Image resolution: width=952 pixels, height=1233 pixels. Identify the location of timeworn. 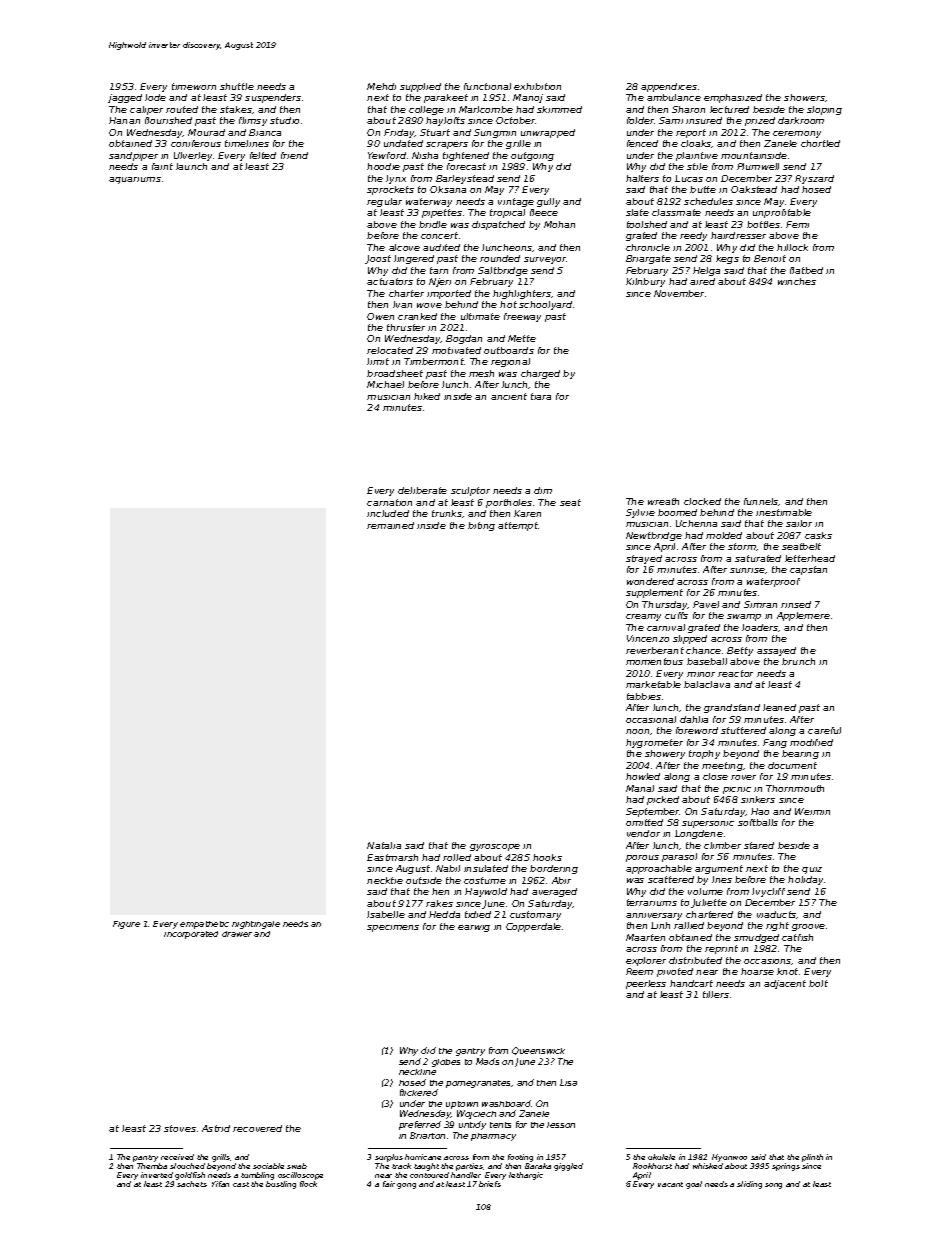
(194, 86).
